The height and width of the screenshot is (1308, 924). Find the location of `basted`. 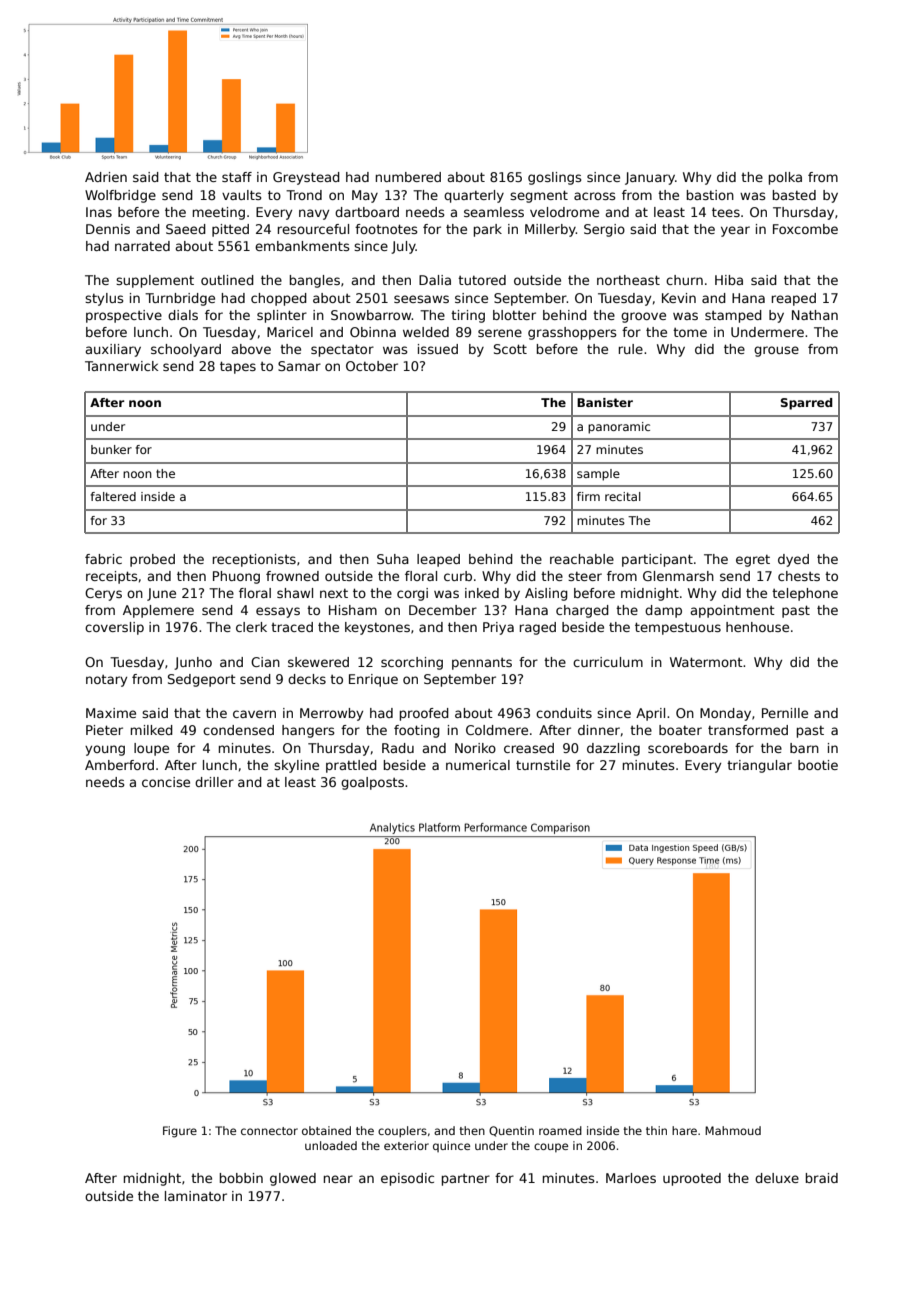

basted is located at coordinates (794, 195).
